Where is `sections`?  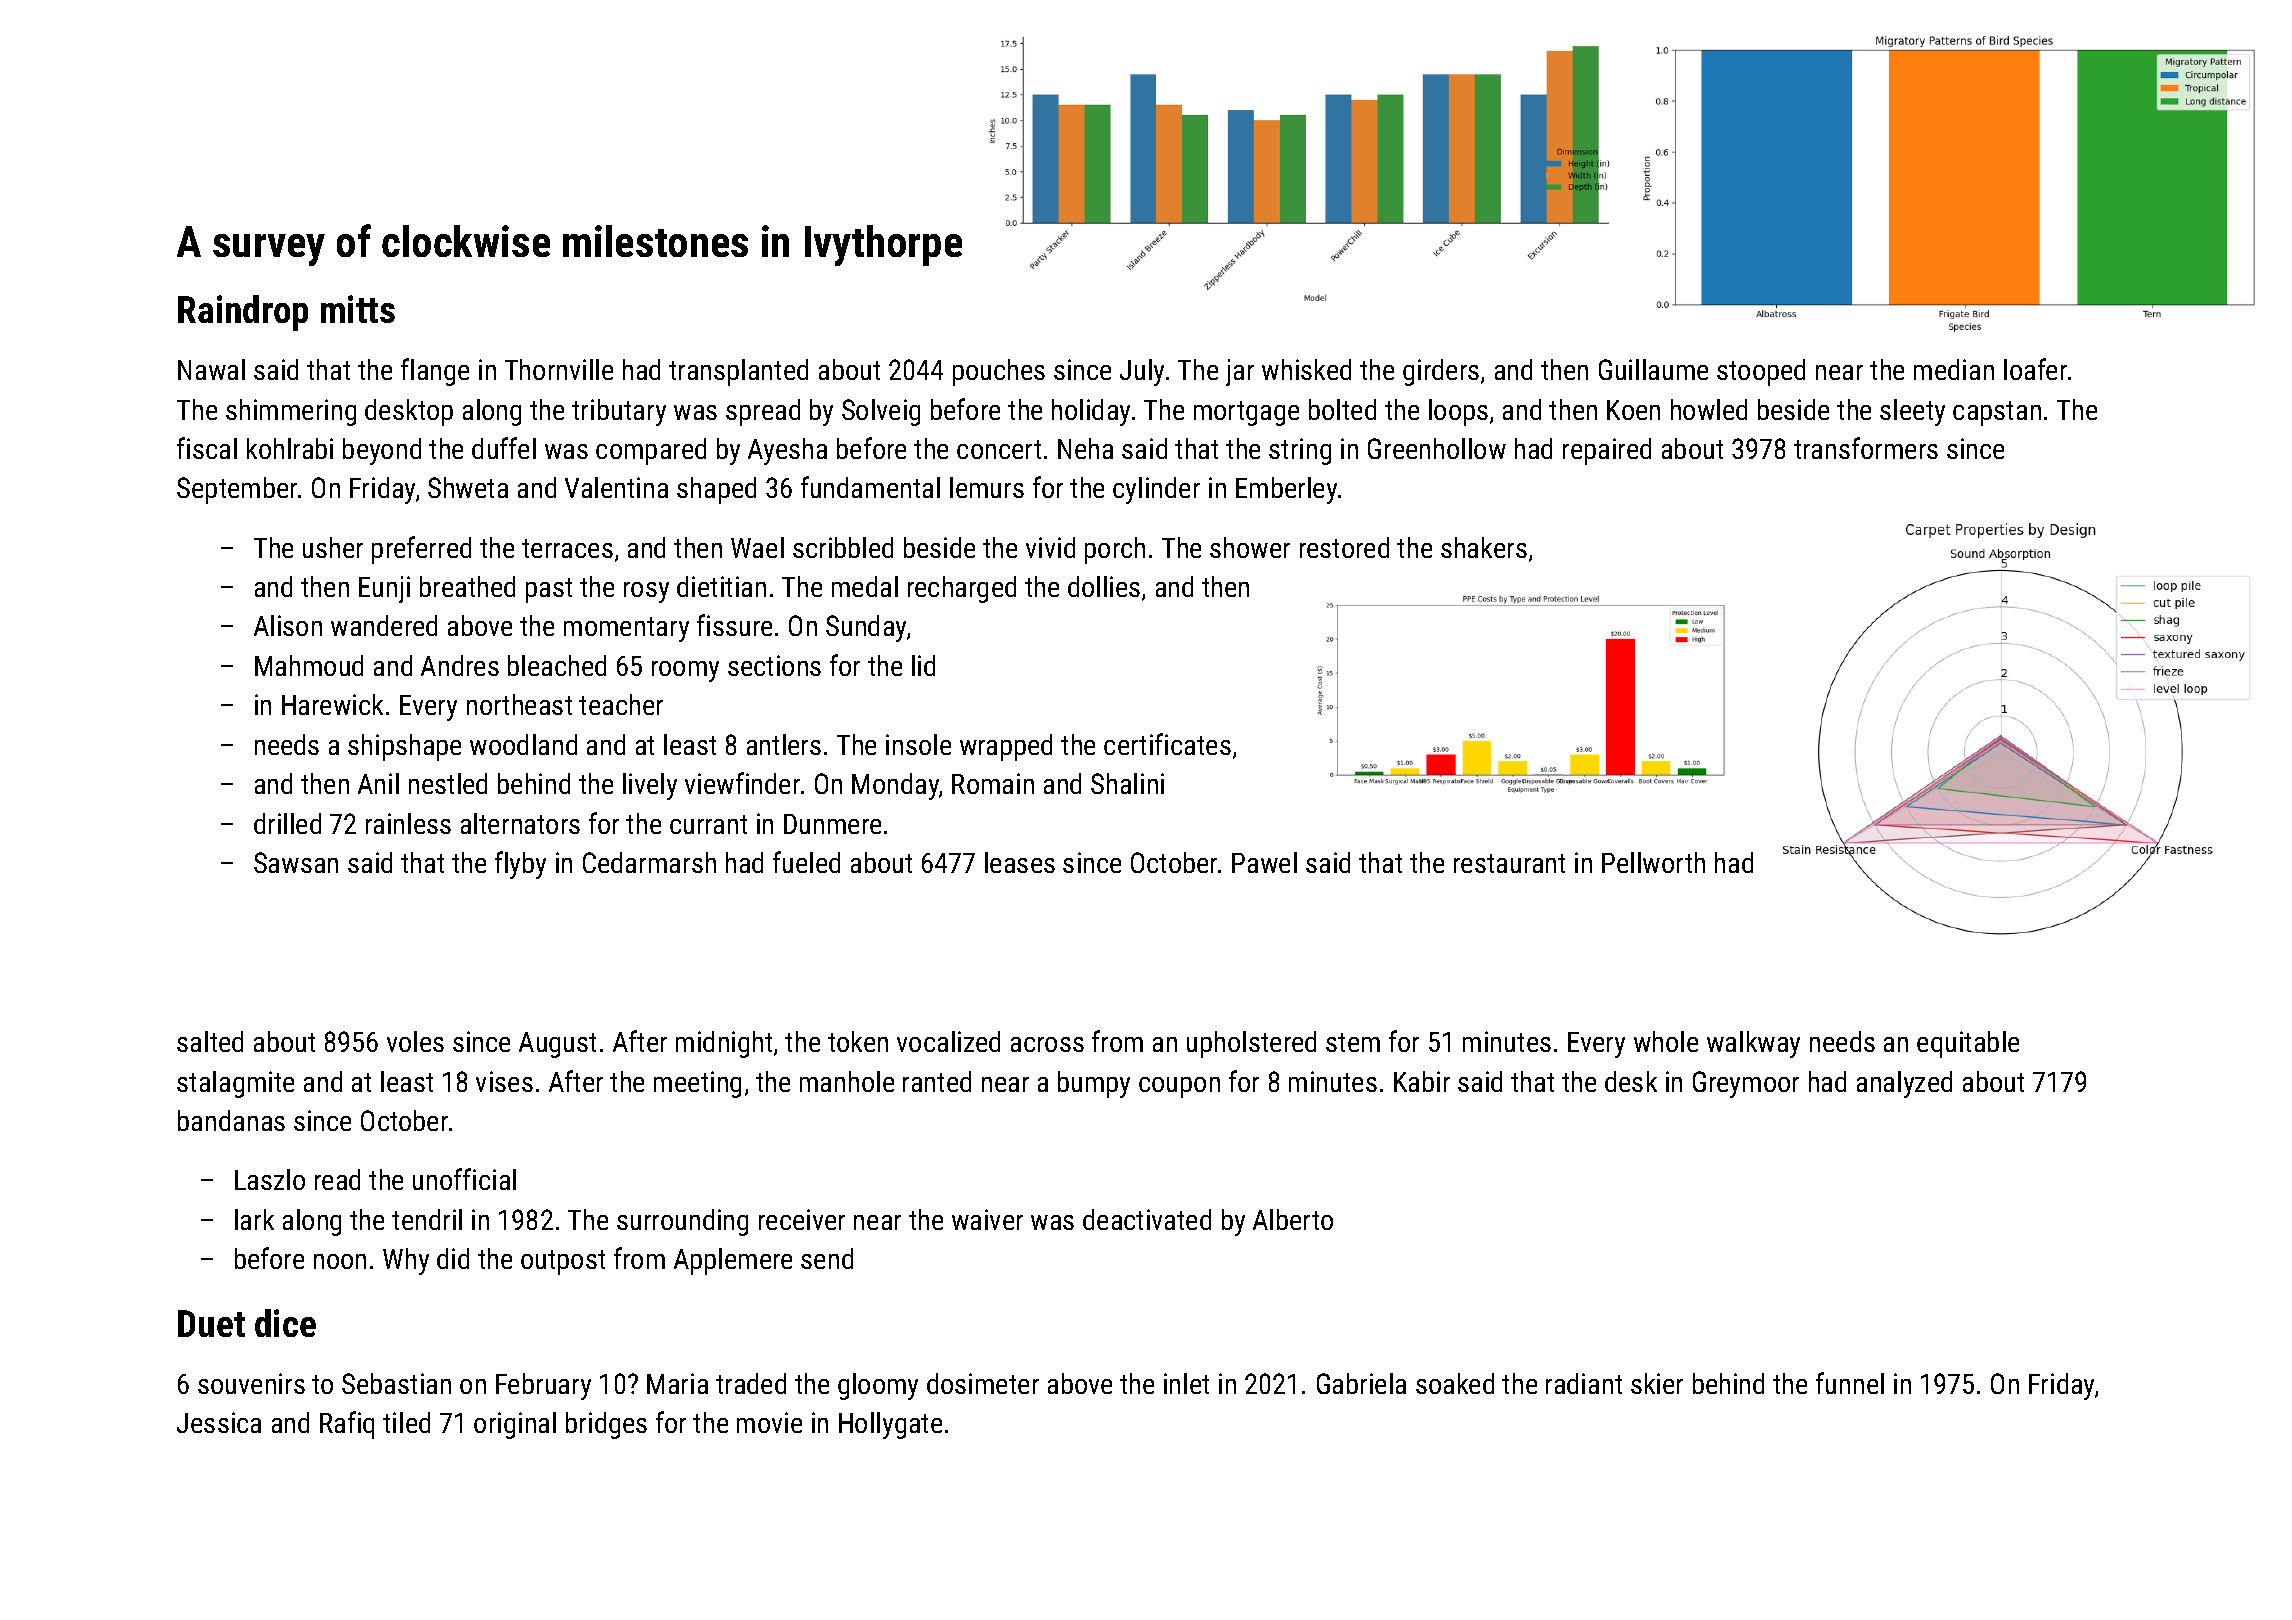 sections is located at coordinates (774, 665).
